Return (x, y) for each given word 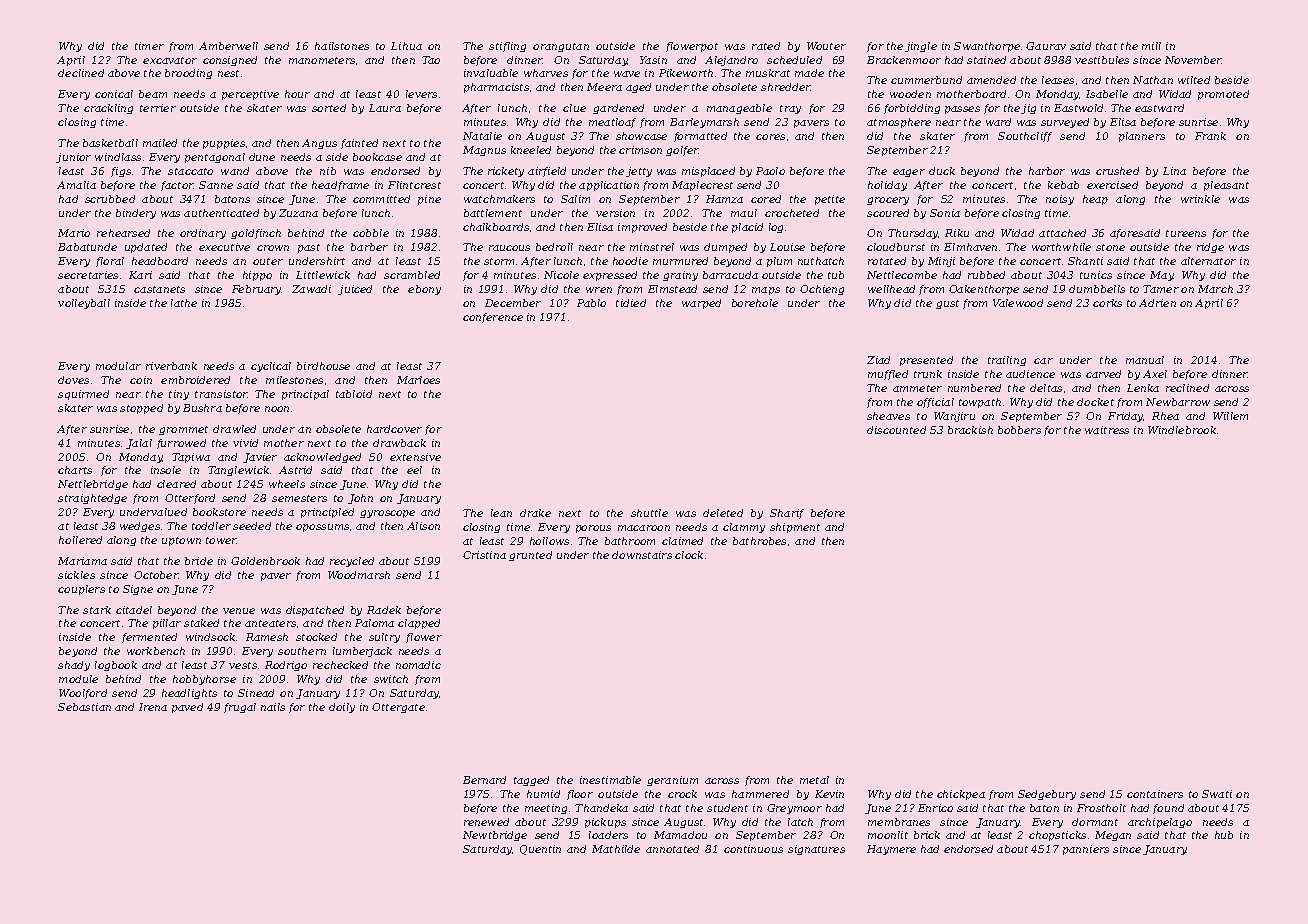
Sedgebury (1047, 795)
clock (689, 555)
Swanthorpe (987, 47)
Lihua (406, 46)
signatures (816, 850)
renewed (486, 822)
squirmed (83, 395)
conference (493, 318)
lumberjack (362, 652)
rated (766, 46)
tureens (1186, 233)
